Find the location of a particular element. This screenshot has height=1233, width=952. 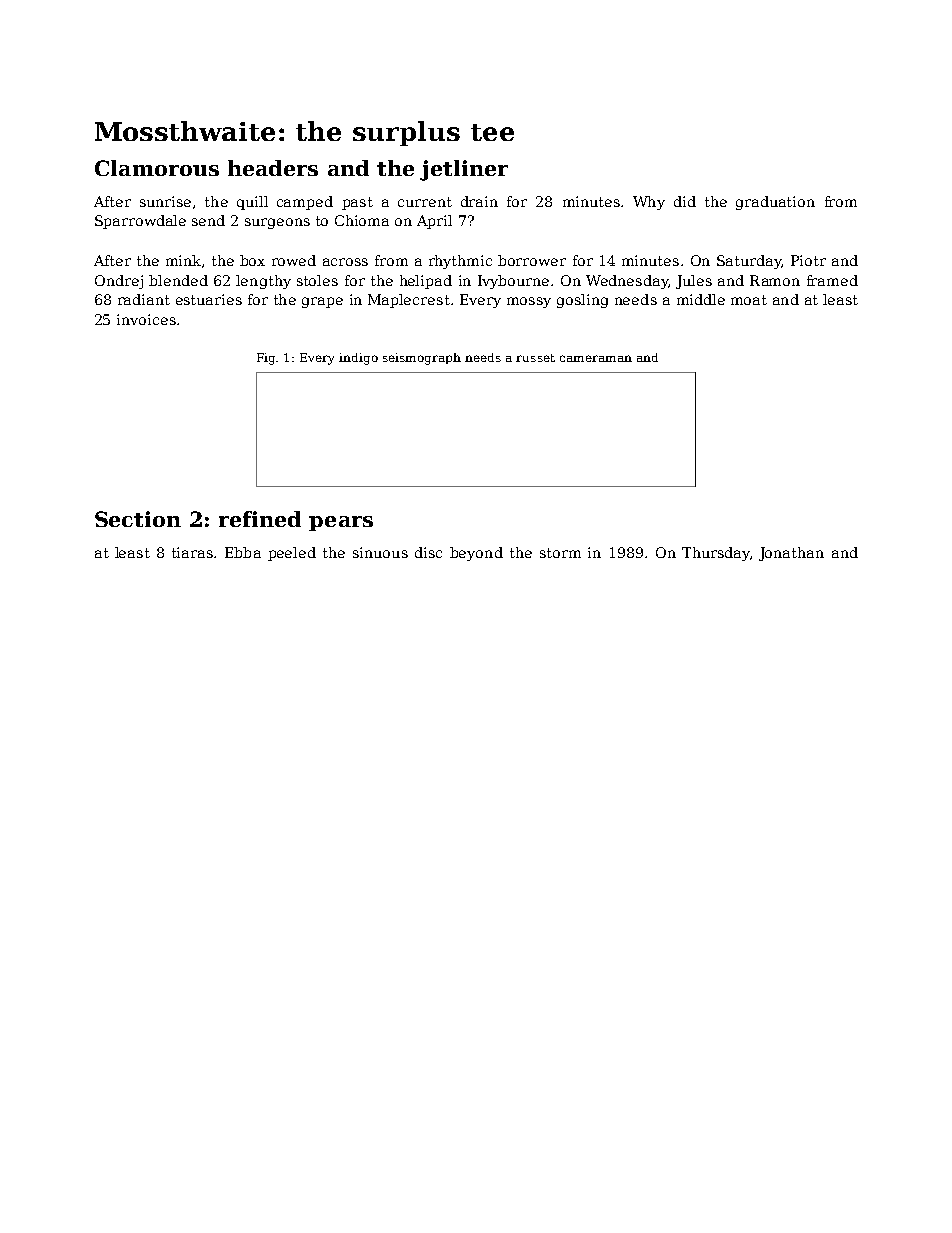

cameraman is located at coordinates (596, 358).
